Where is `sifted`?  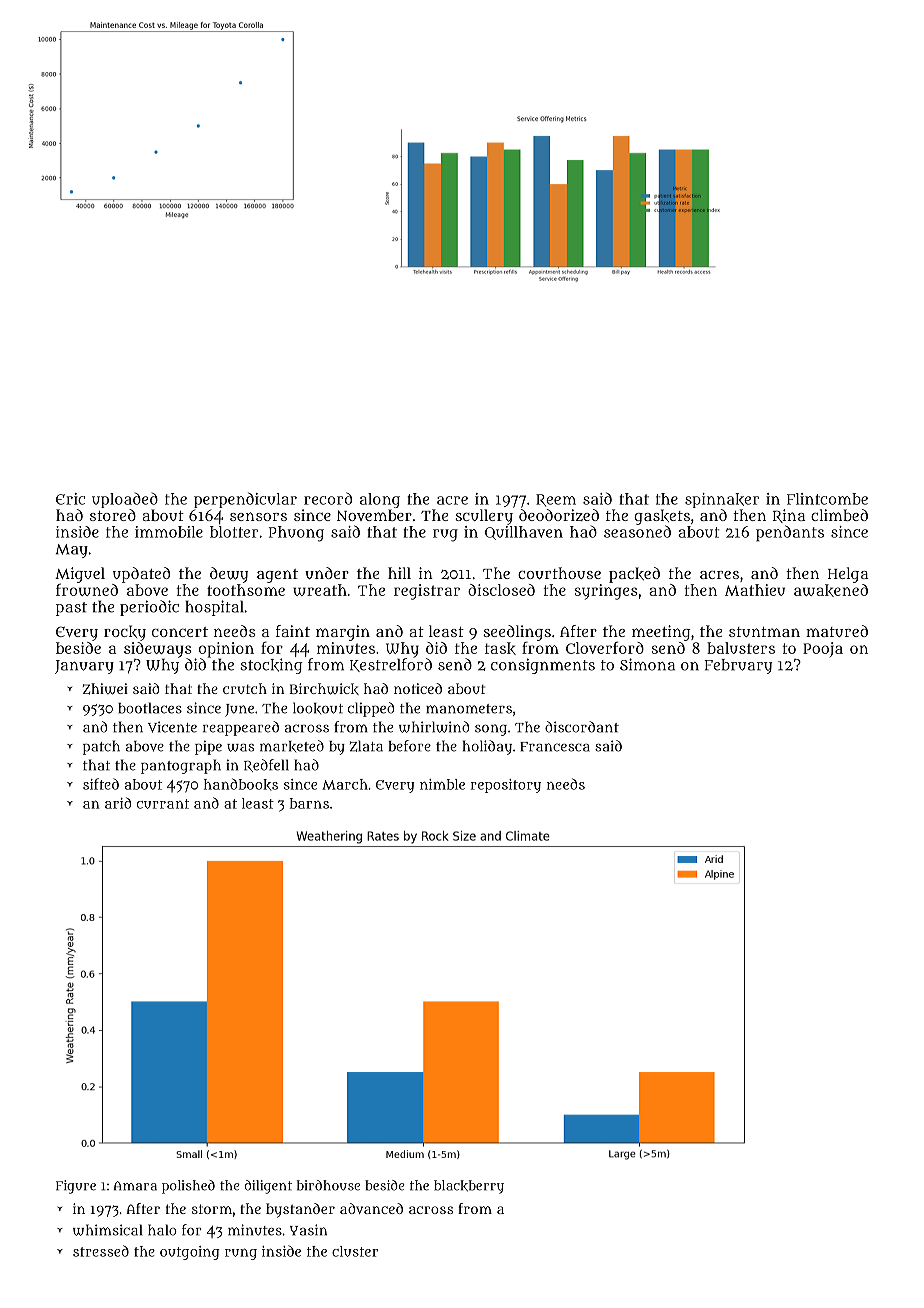 sifted is located at coordinates (101, 784).
